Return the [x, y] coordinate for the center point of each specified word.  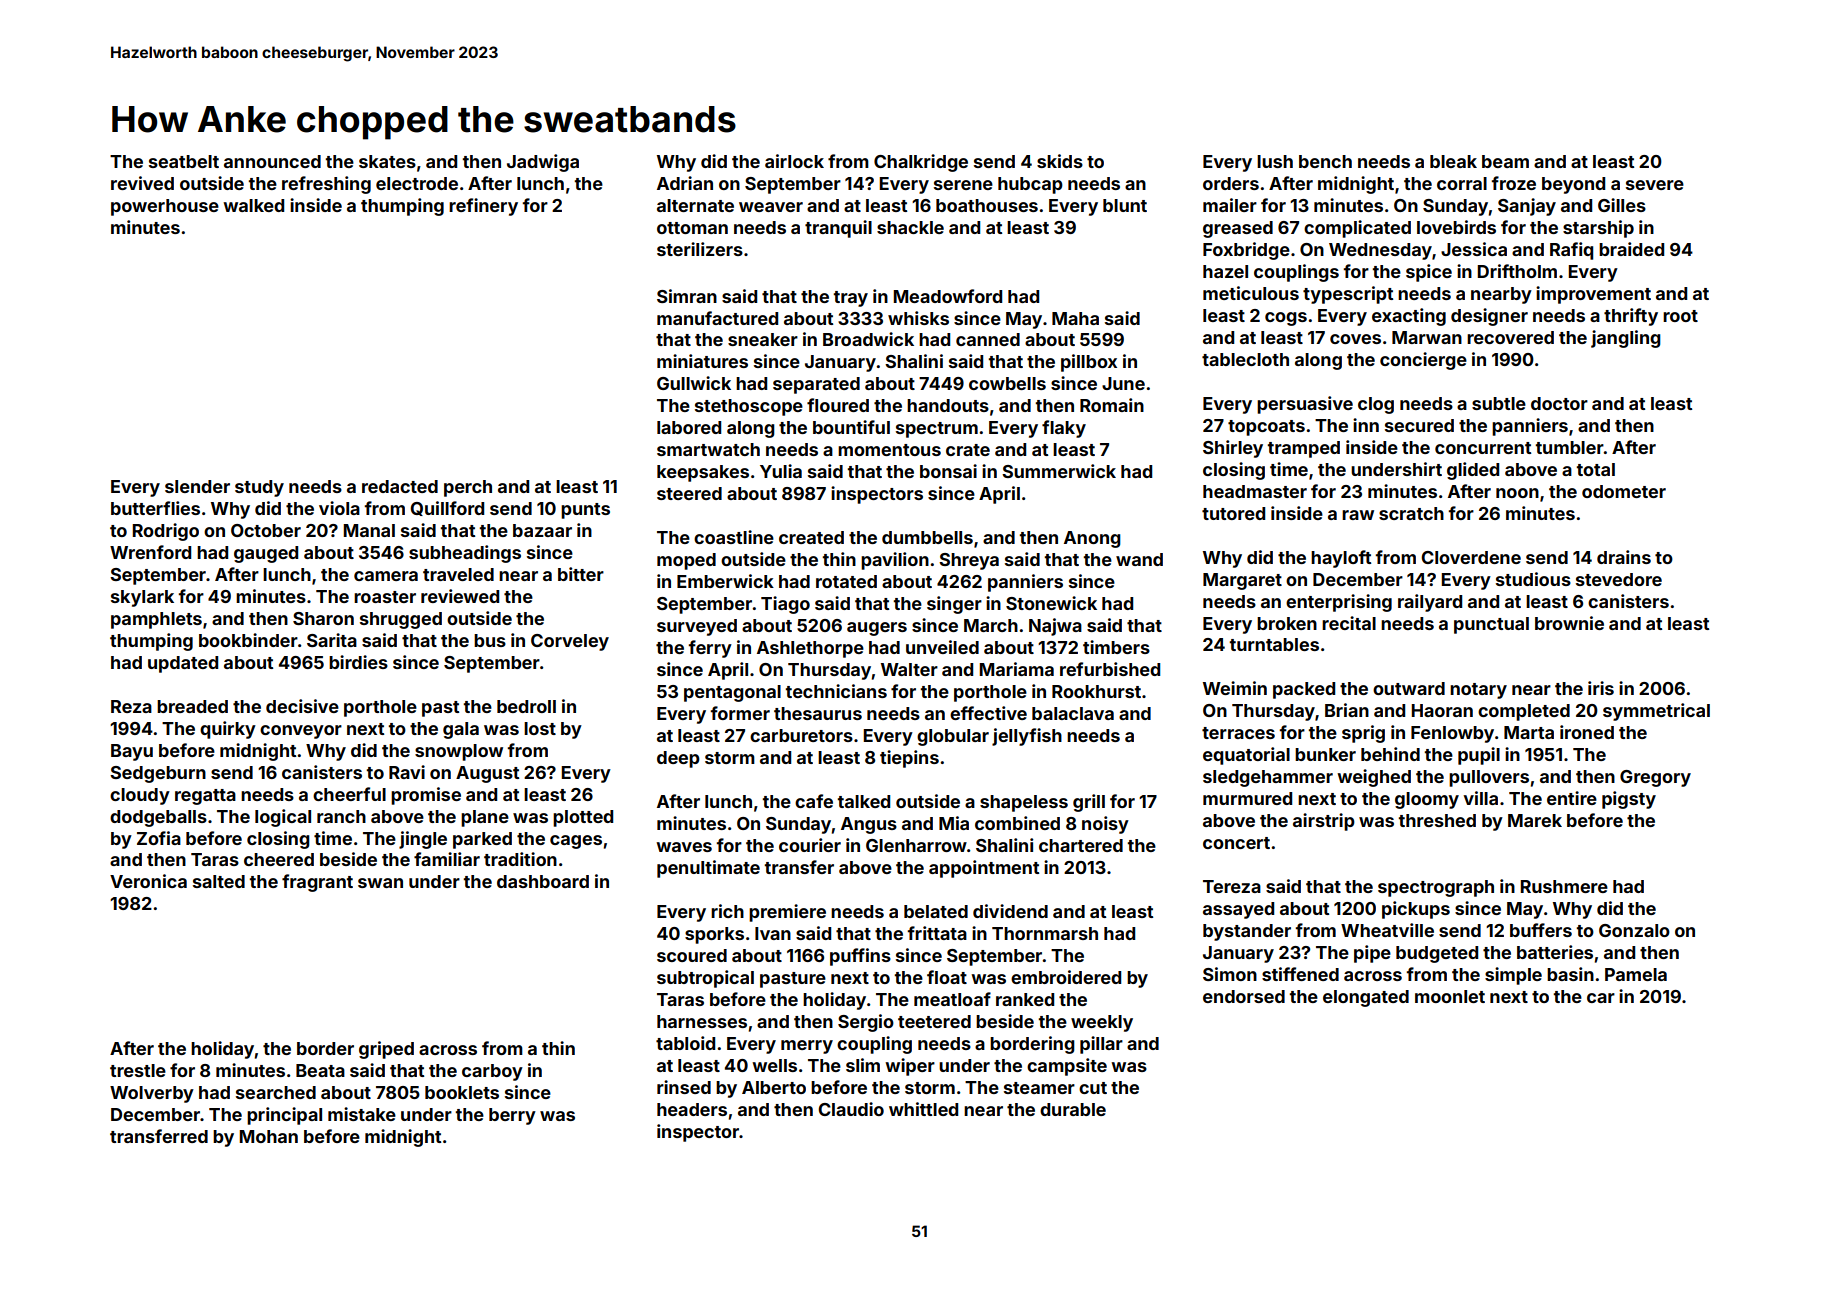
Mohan [268, 1136]
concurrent [1483, 448]
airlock [794, 161]
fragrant [317, 883]
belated [936, 911]
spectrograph [1436, 888]
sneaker [763, 339]
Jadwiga [543, 163]
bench [1325, 161]
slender [197, 486]
